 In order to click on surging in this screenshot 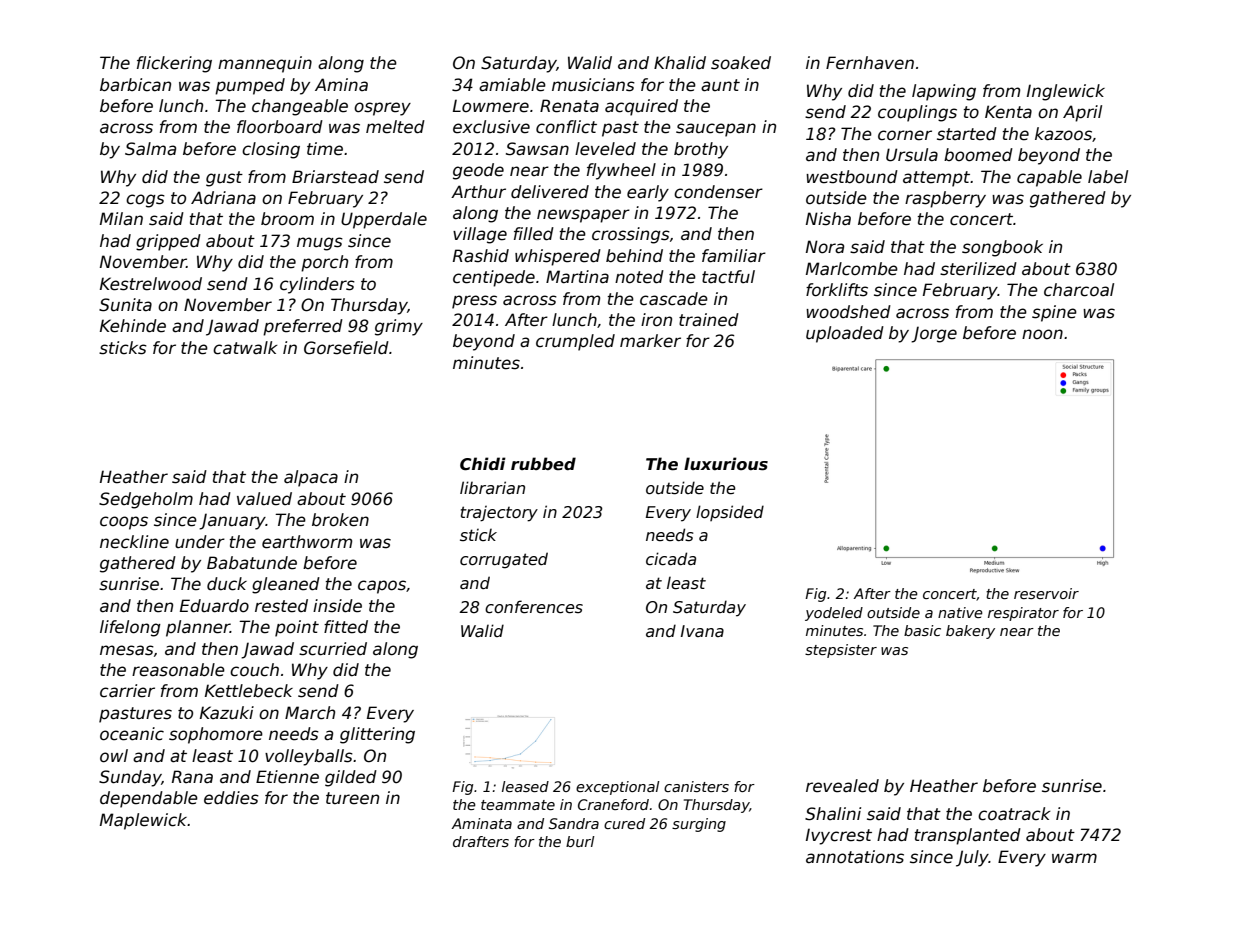, I will do `click(699, 825)`.
